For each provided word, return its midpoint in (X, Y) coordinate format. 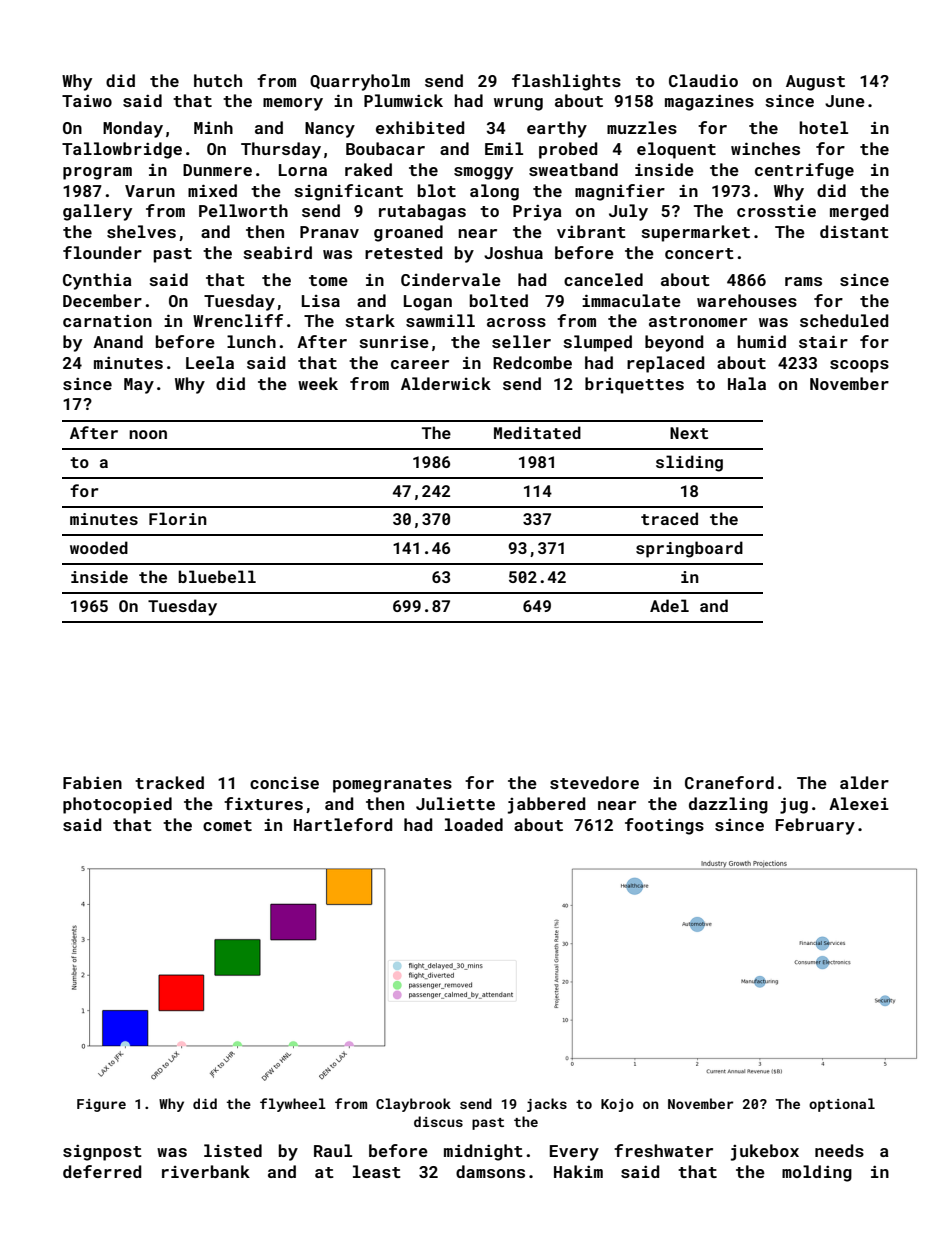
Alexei (859, 803)
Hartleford (343, 824)
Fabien (92, 782)
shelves (141, 231)
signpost (102, 1153)
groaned (408, 233)
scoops (859, 366)
